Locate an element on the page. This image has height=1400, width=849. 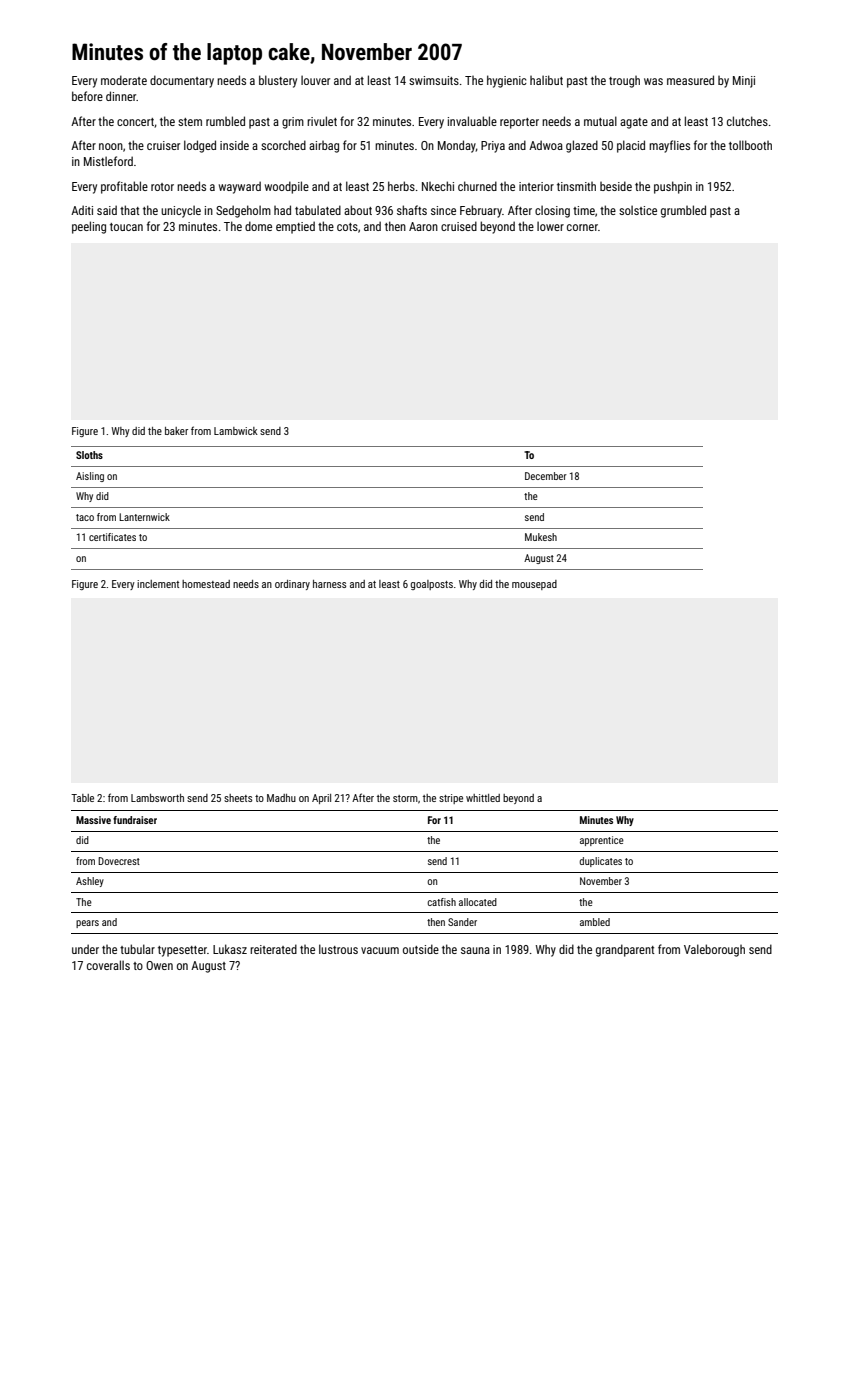
mayflies is located at coordinates (669, 146).
